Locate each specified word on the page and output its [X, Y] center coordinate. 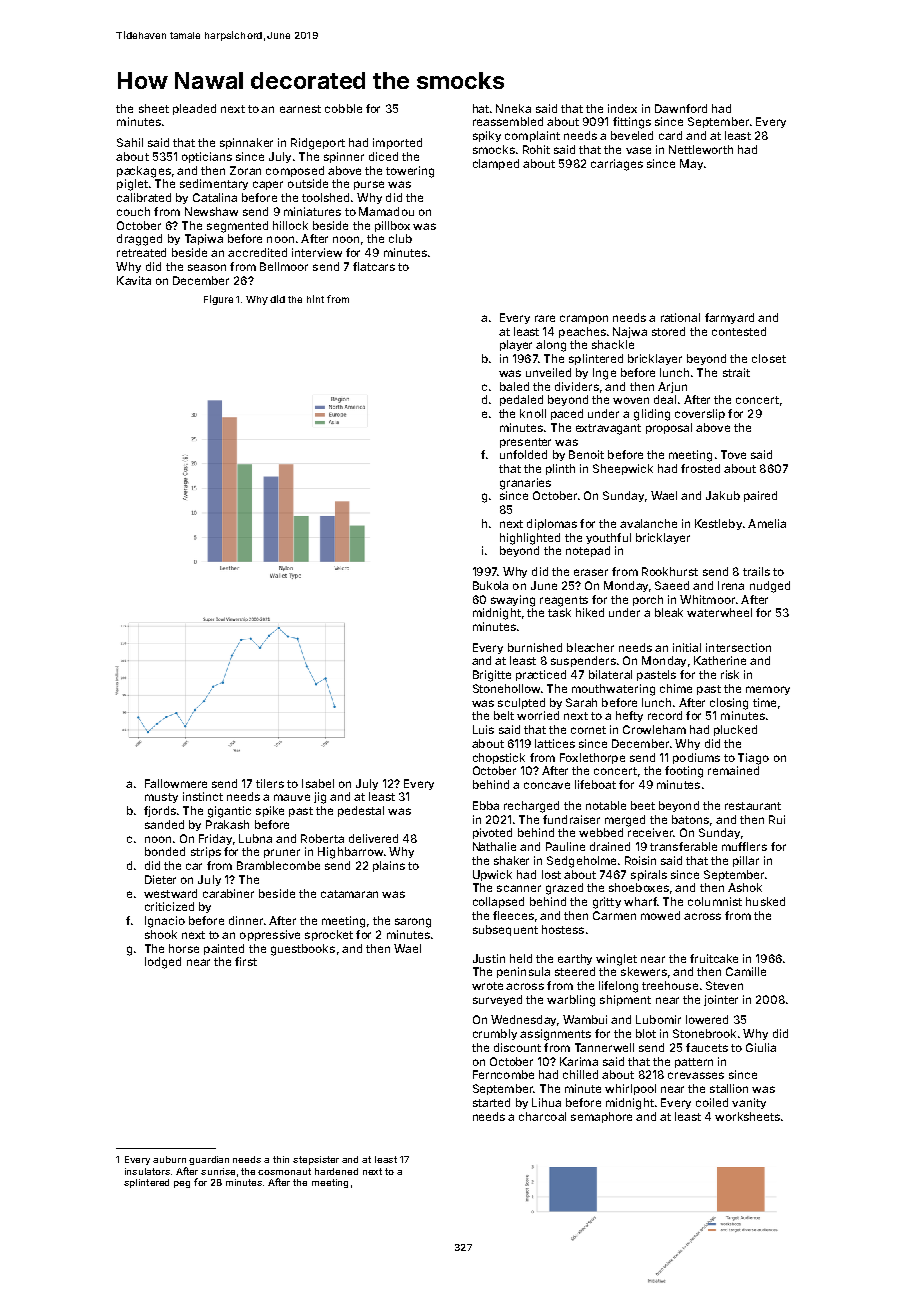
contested [739, 331]
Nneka [513, 108]
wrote [487, 986]
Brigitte [492, 676]
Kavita [134, 280]
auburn [169, 1159]
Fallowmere [176, 783]
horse [184, 948]
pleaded [194, 109]
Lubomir [658, 1019]
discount [517, 1047]
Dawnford [681, 108]
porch [648, 600]
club [400, 238]
